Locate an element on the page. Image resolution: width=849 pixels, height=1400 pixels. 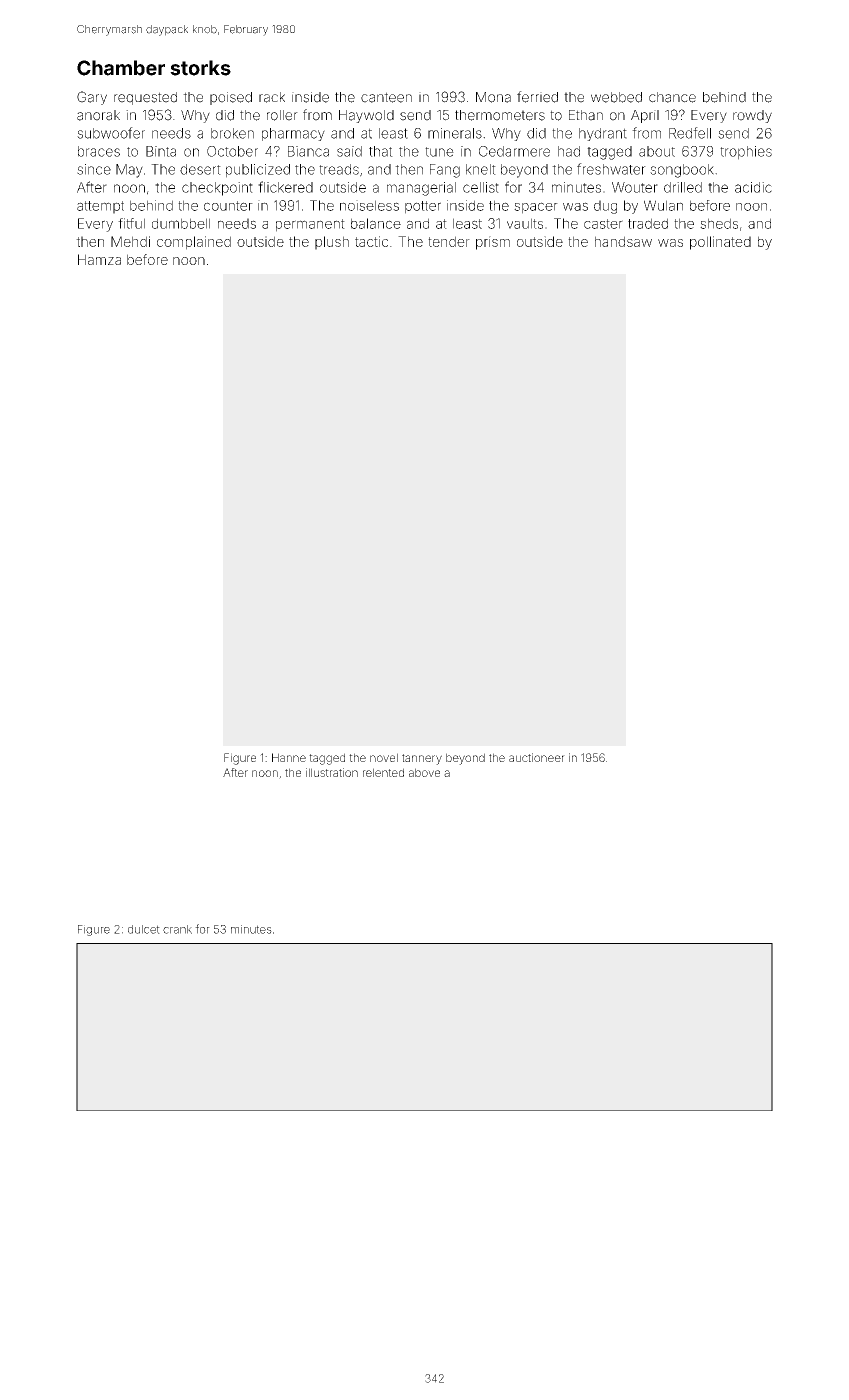
complained is located at coordinates (194, 243).
